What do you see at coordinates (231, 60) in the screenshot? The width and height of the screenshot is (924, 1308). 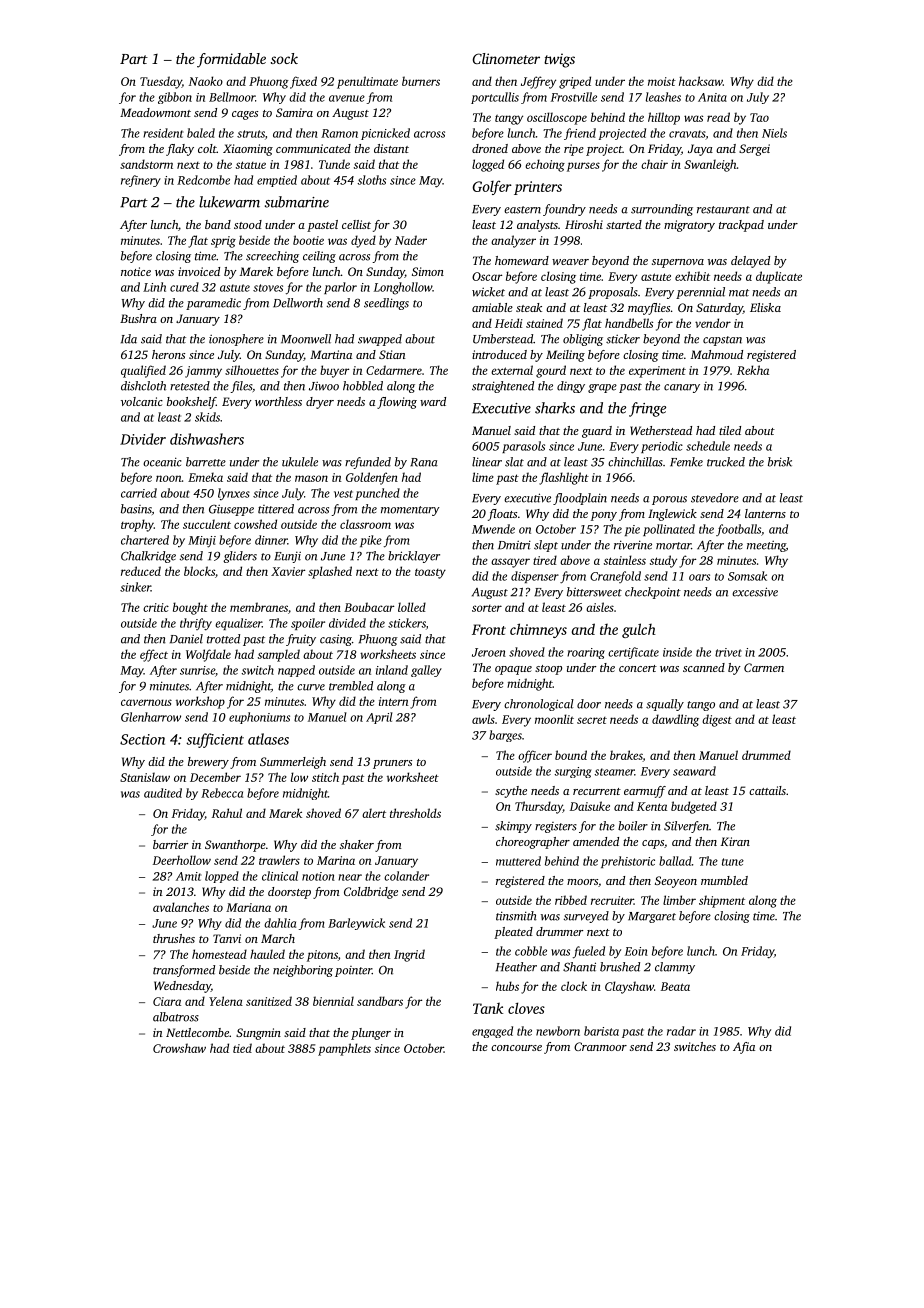 I see `formidable` at bounding box center [231, 60].
